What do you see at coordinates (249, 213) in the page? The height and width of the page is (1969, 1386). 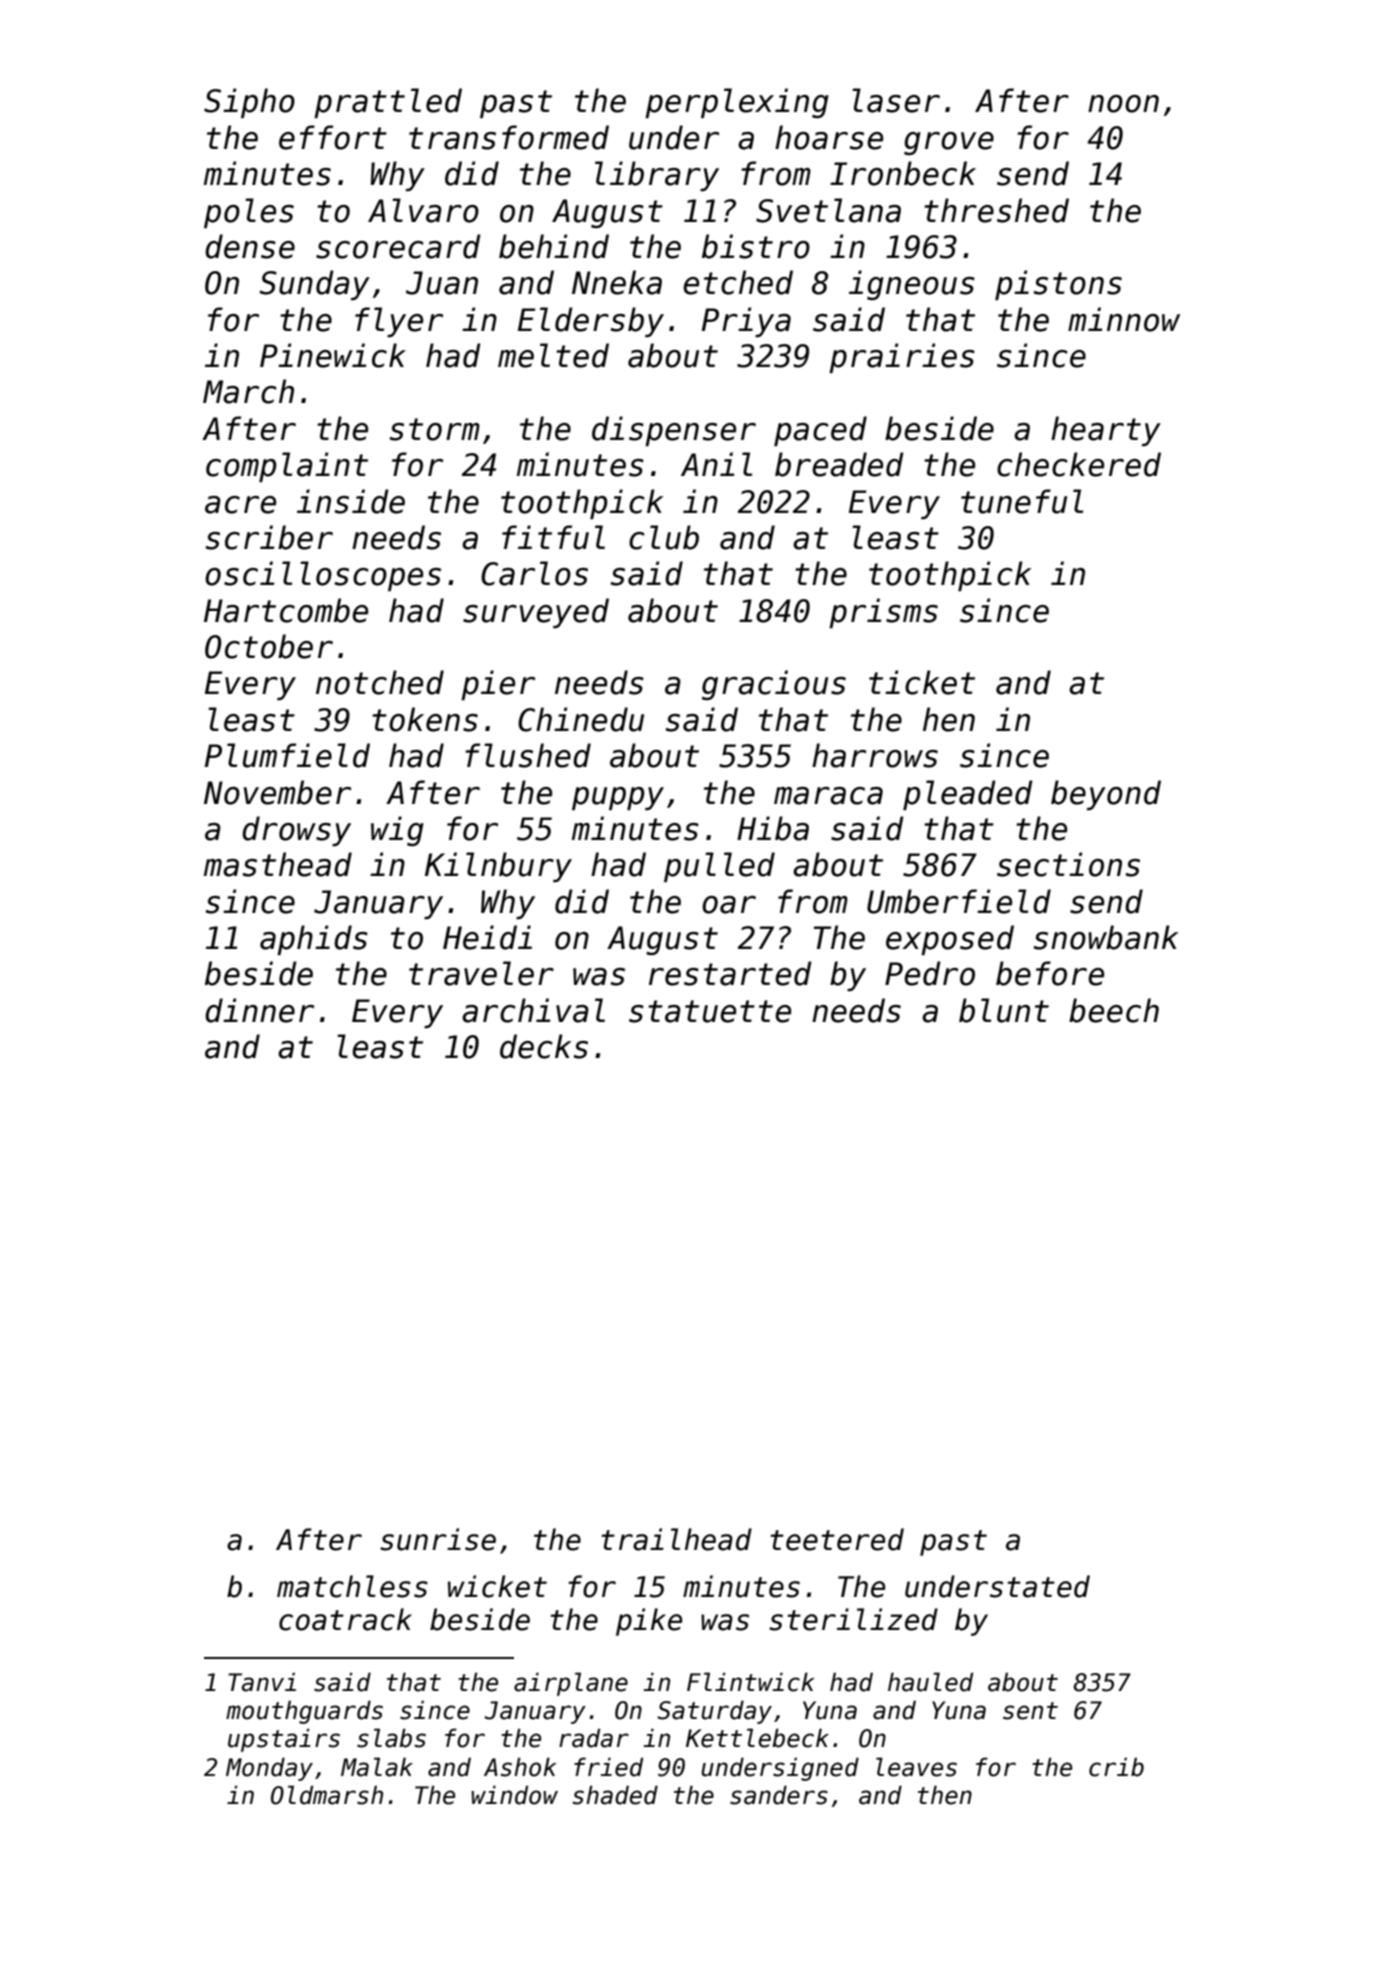 I see `poles` at bounding box center [249, 213].
